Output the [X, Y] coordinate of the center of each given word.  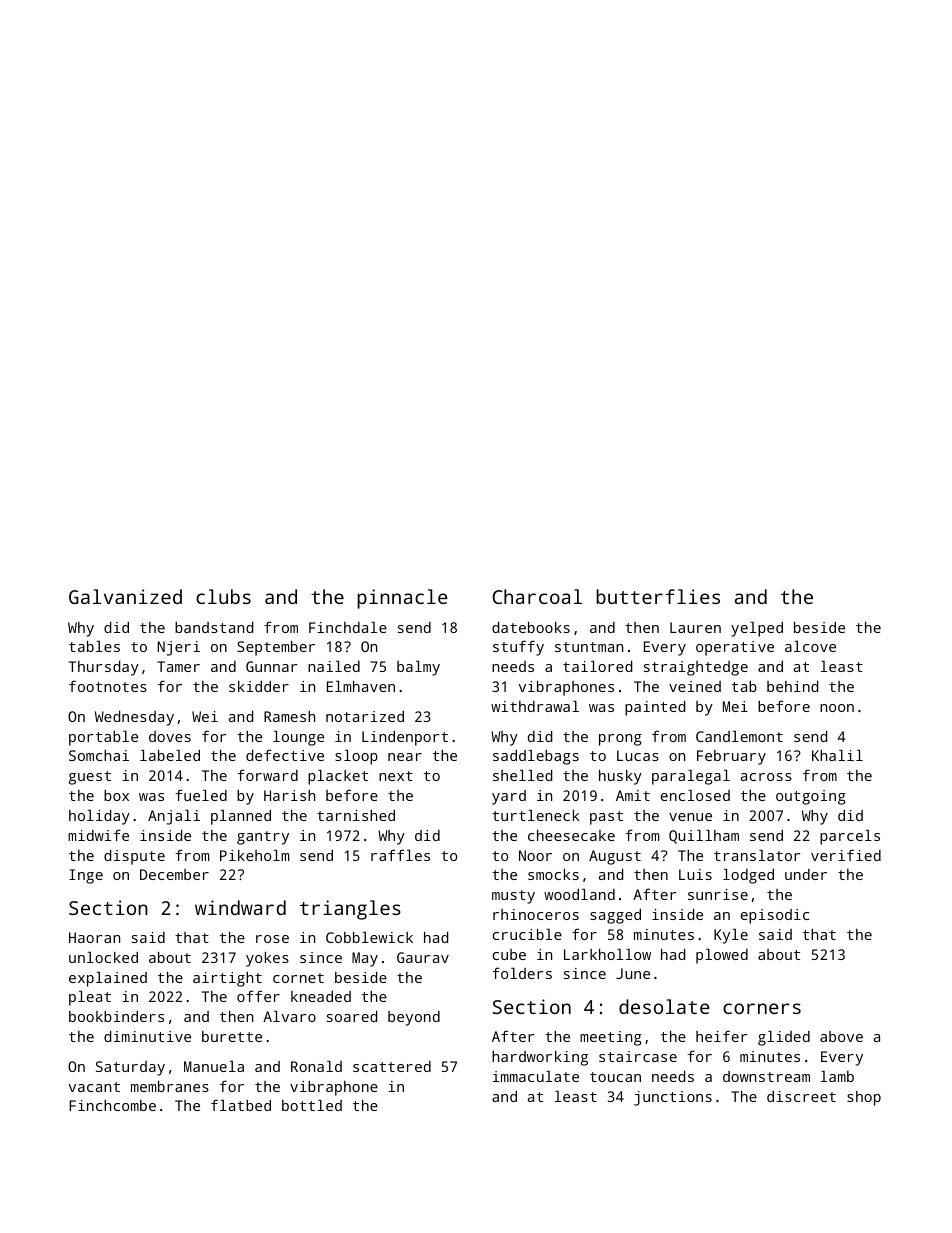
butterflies [658, 596]
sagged [615, 916]
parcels [850, 837]
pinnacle [402, 599]
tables [94, 646]
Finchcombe [112, 1105]
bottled [312, 1105]
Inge [86, 876]
